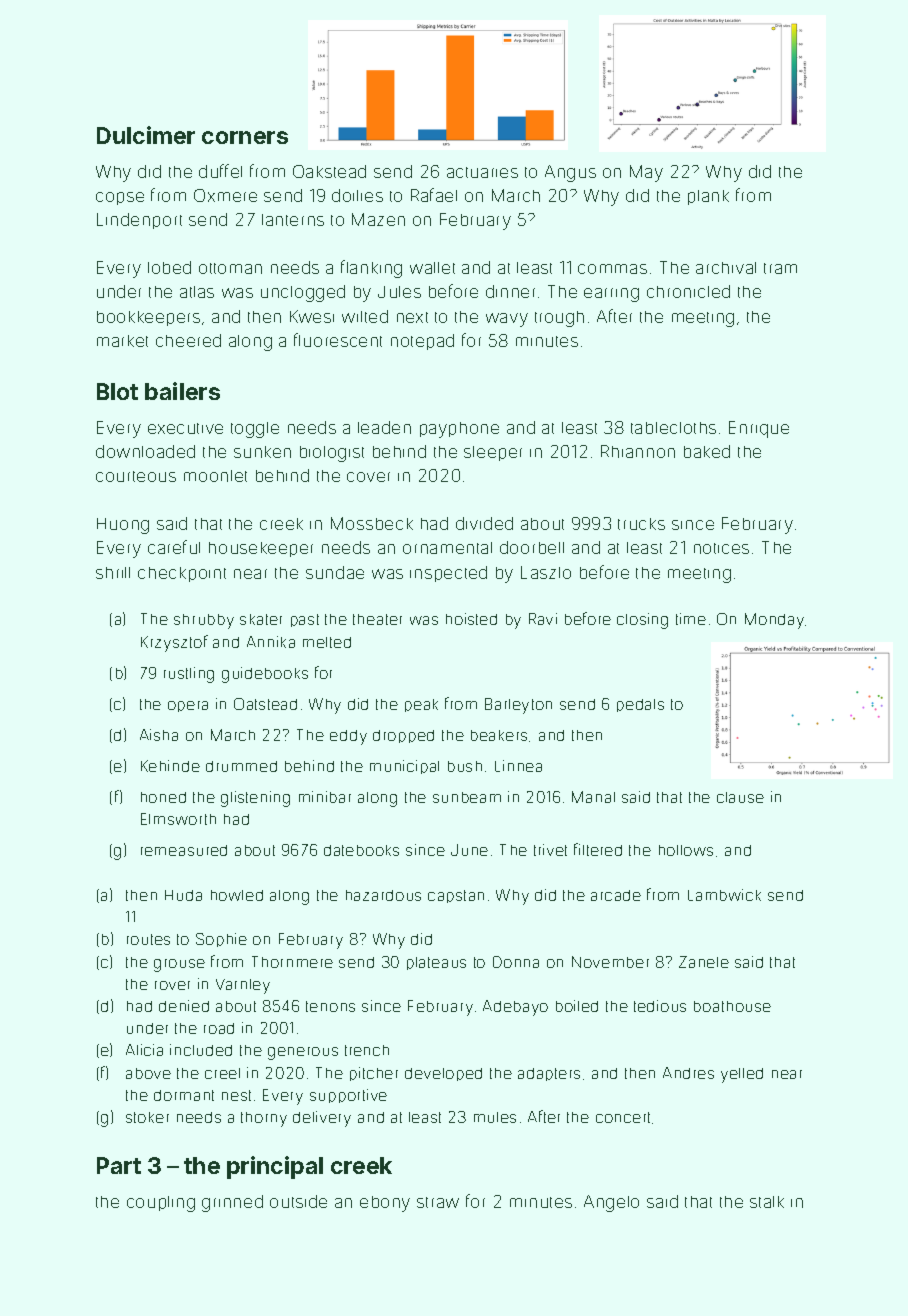  I want to click on Huong, so click(123, 526).
